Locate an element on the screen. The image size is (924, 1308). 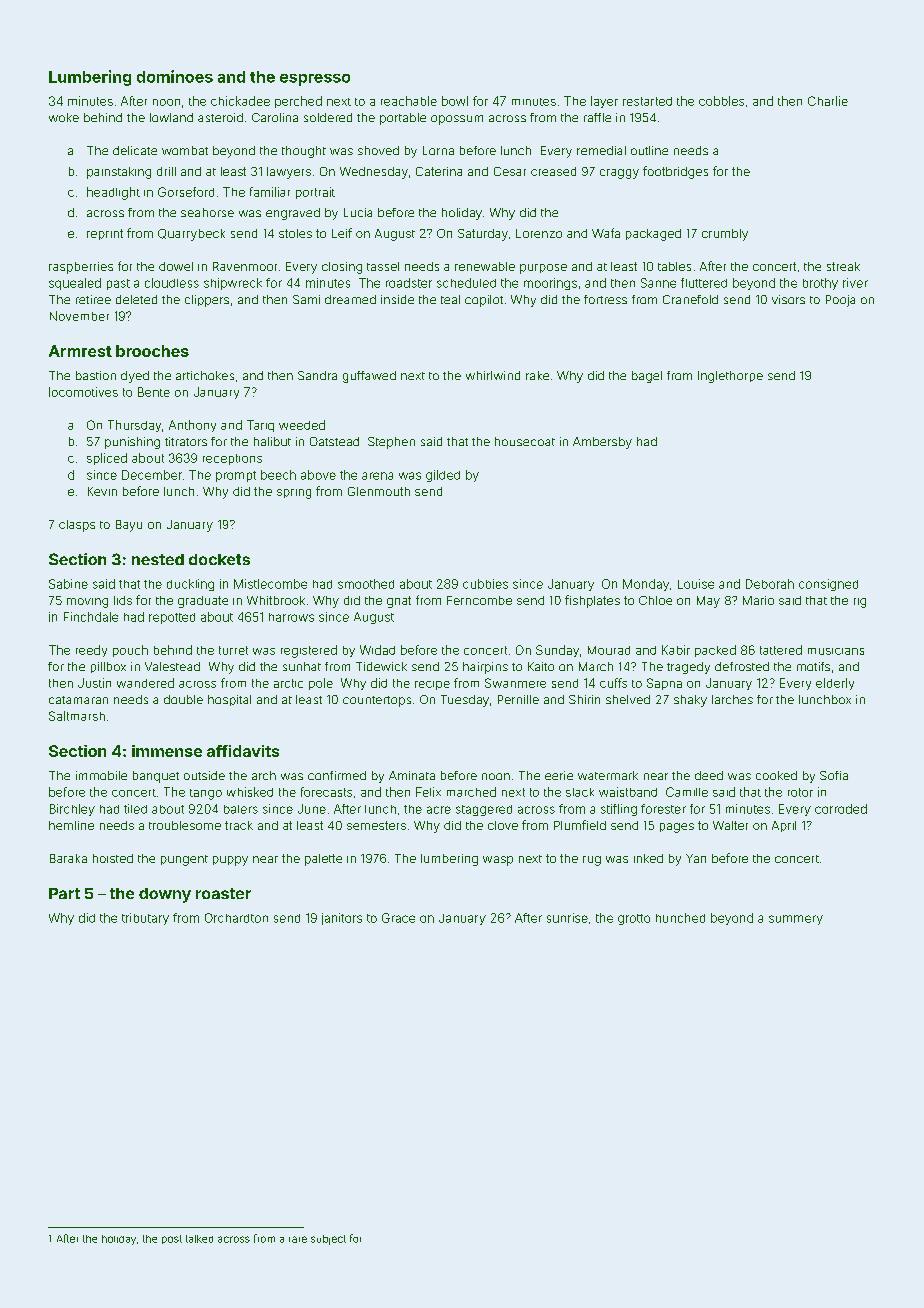
drill is located at coordinates (166, 171).
